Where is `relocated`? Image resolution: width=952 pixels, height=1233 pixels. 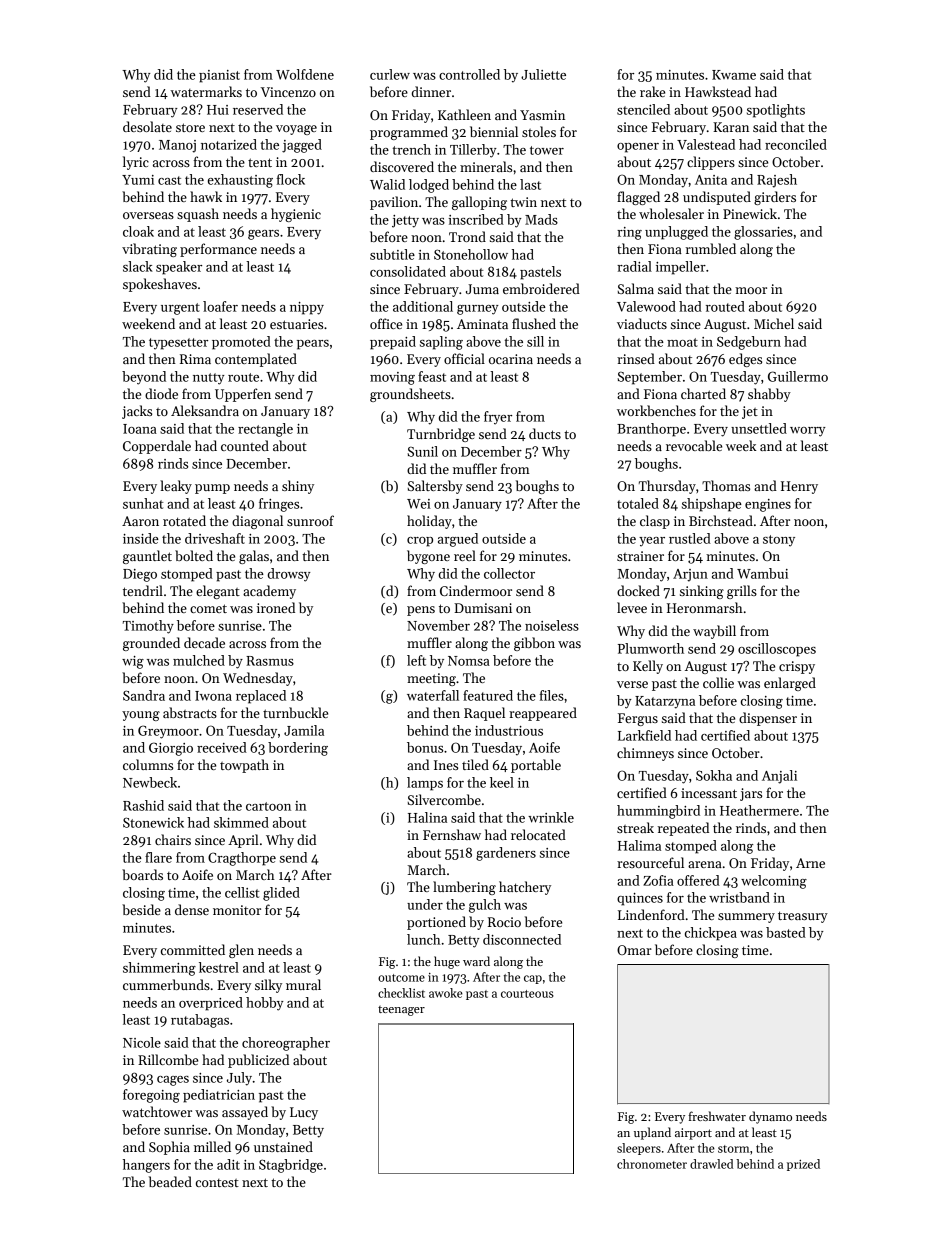
relocated is located at coordinates (538, 834).
